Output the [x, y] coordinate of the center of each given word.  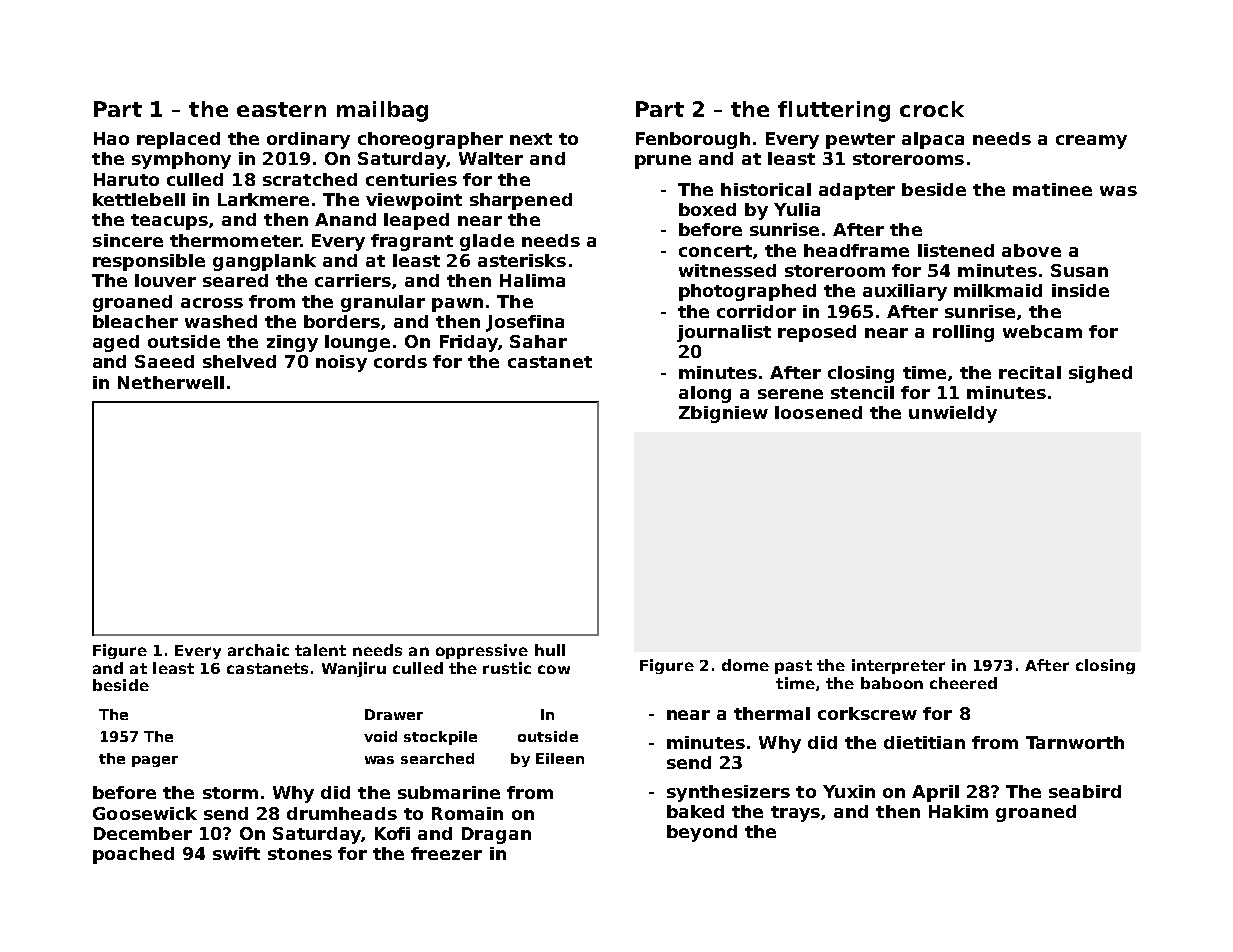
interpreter [898, 666]
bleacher [135, 321]
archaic [258, 650]
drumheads [342, 813]
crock [932, 109]
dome [745, 665]
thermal [772, 713]
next [531, 139]
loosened [818, 412]
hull [550, 650]
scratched [310, 179]
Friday [469, 343]
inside [1080, 290]
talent [320, 650]
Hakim [958, 811]
